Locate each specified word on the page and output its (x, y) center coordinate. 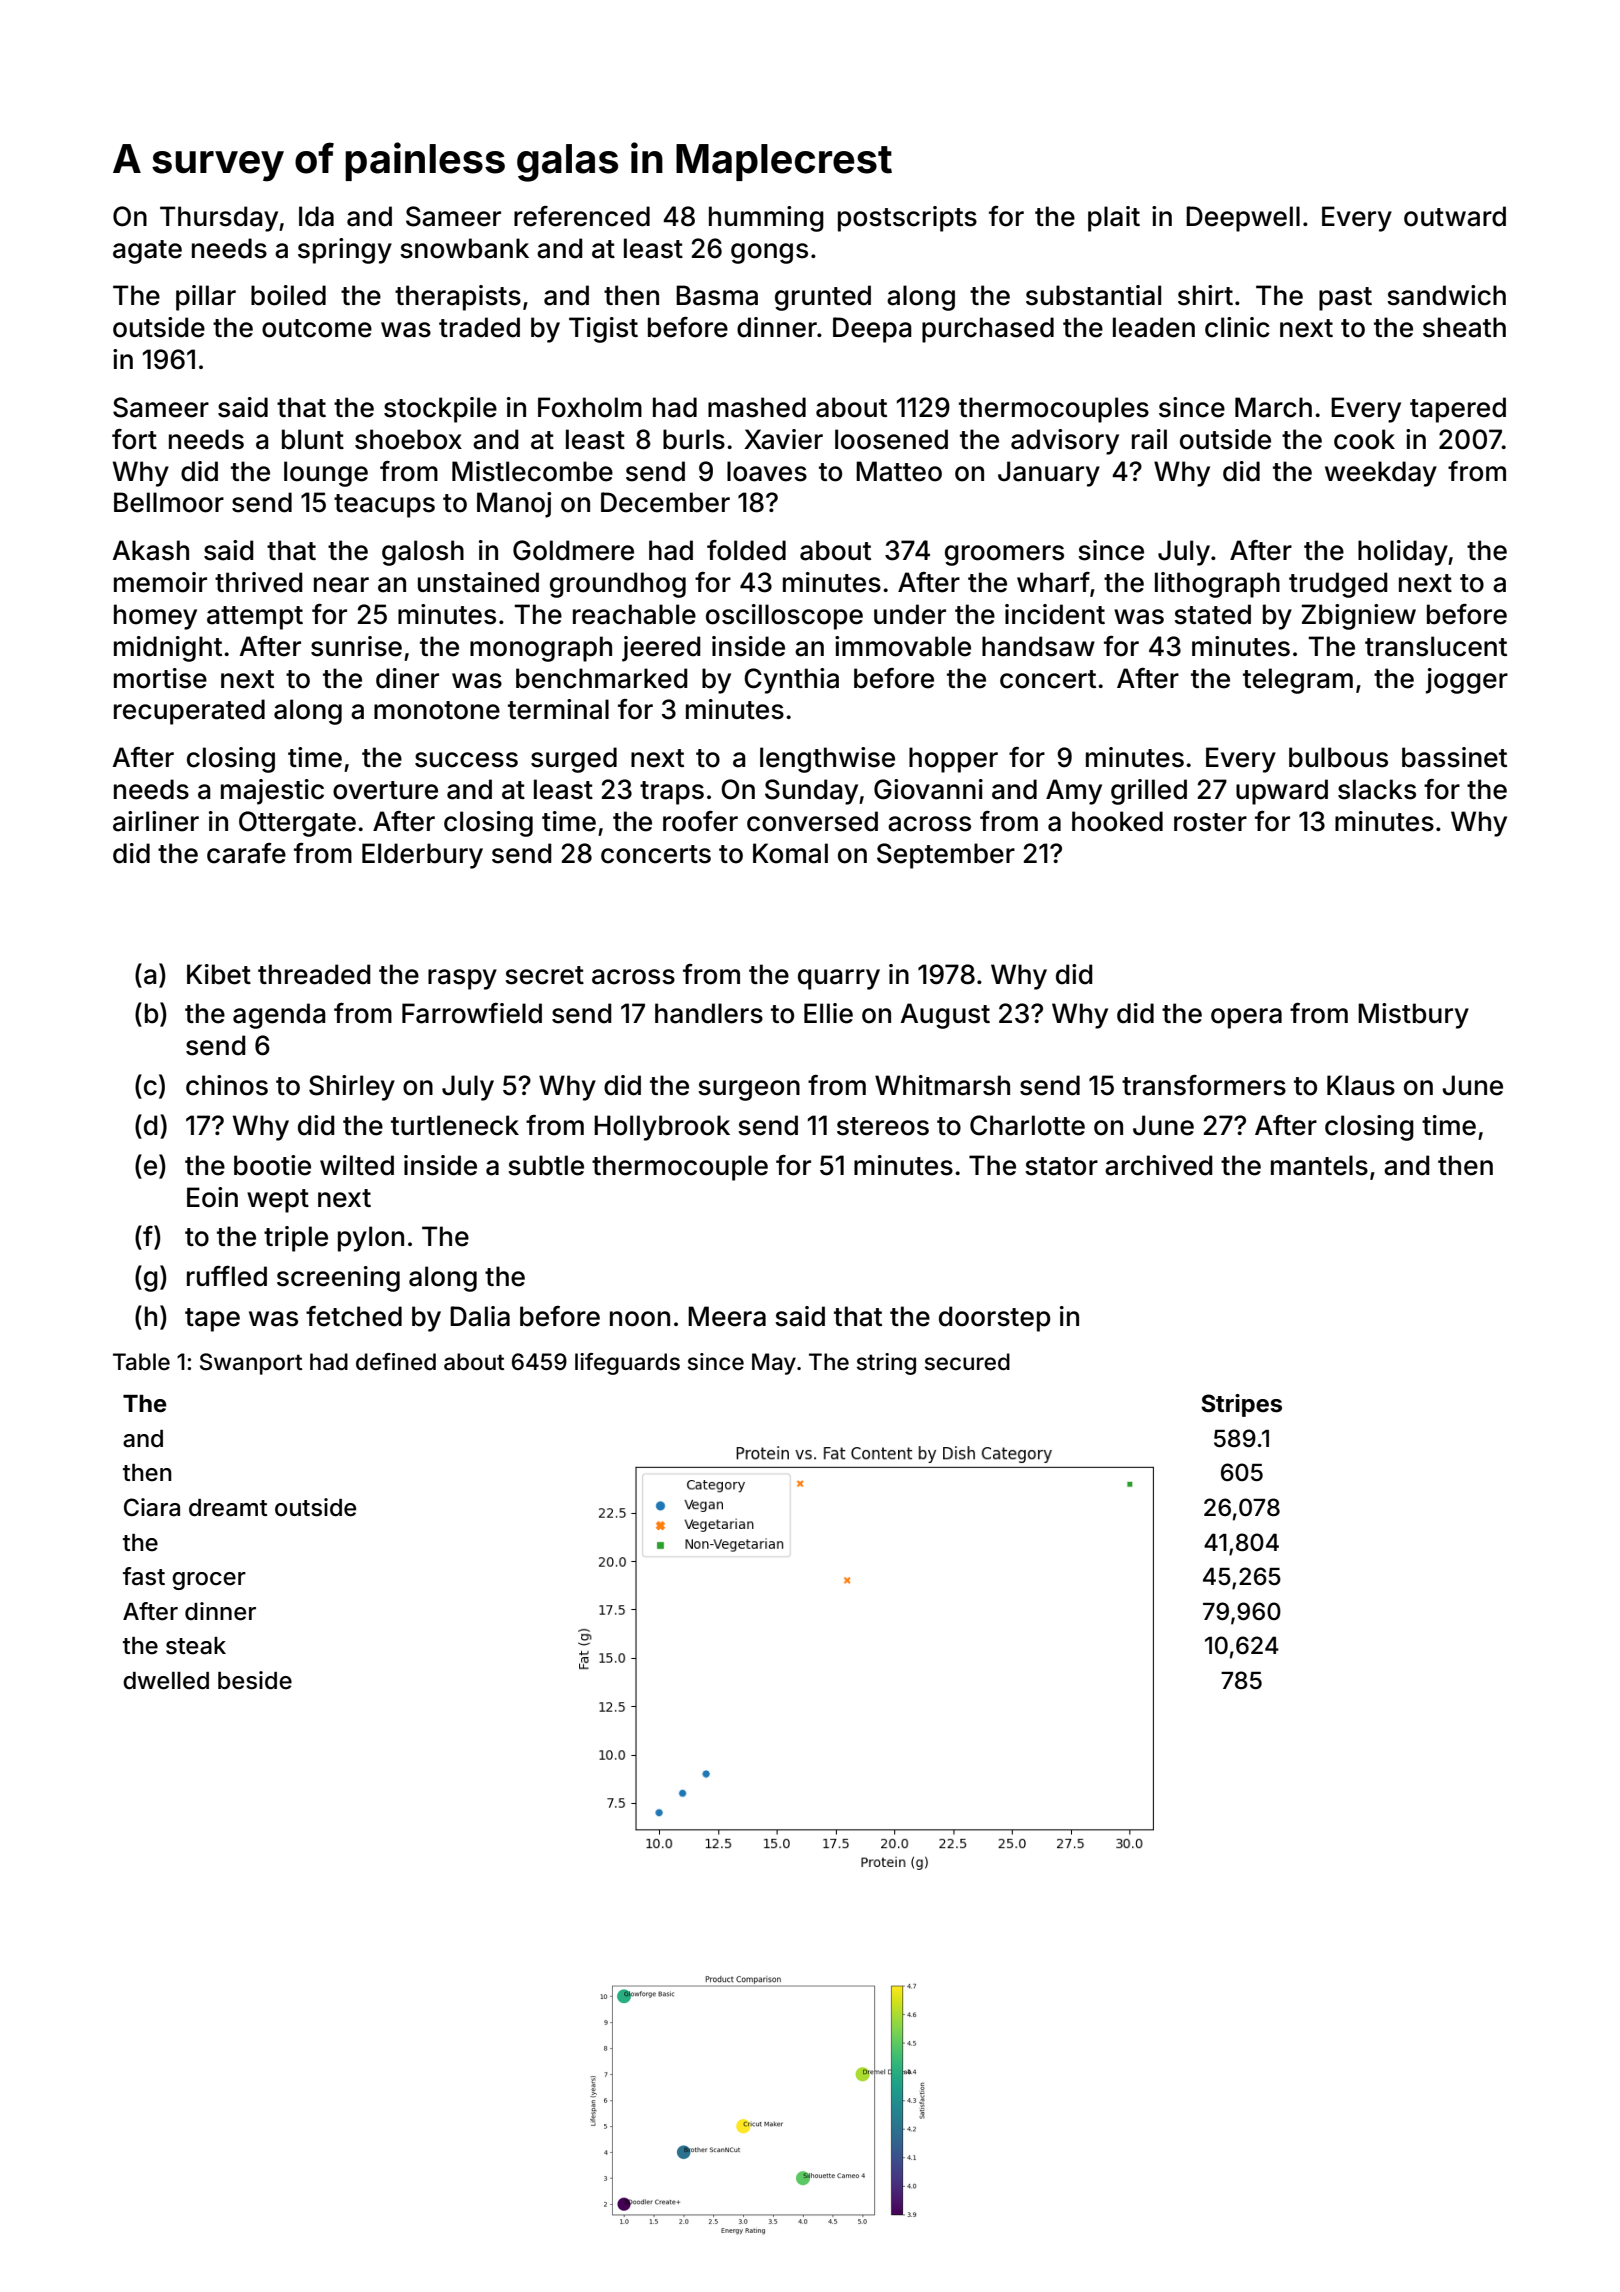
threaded (314, 974)
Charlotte (1027, 1125)
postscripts (907, 219)
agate (147, 252)
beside (255, 1680)
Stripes (1241, 1405)
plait (1114, 219)
